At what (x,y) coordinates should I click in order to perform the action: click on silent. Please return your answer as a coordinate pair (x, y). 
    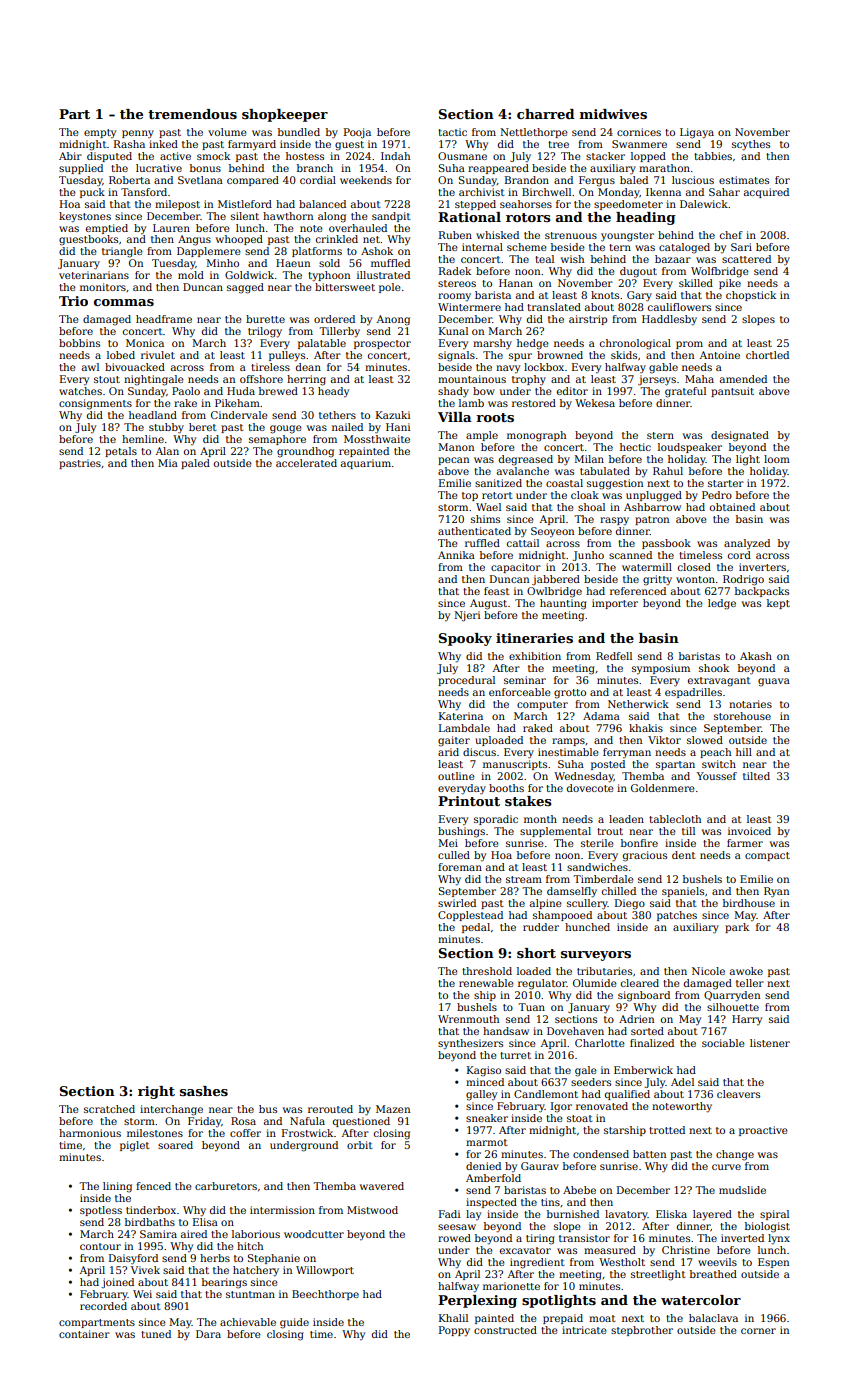
    Looking at the image, I should click on (245, 216).
